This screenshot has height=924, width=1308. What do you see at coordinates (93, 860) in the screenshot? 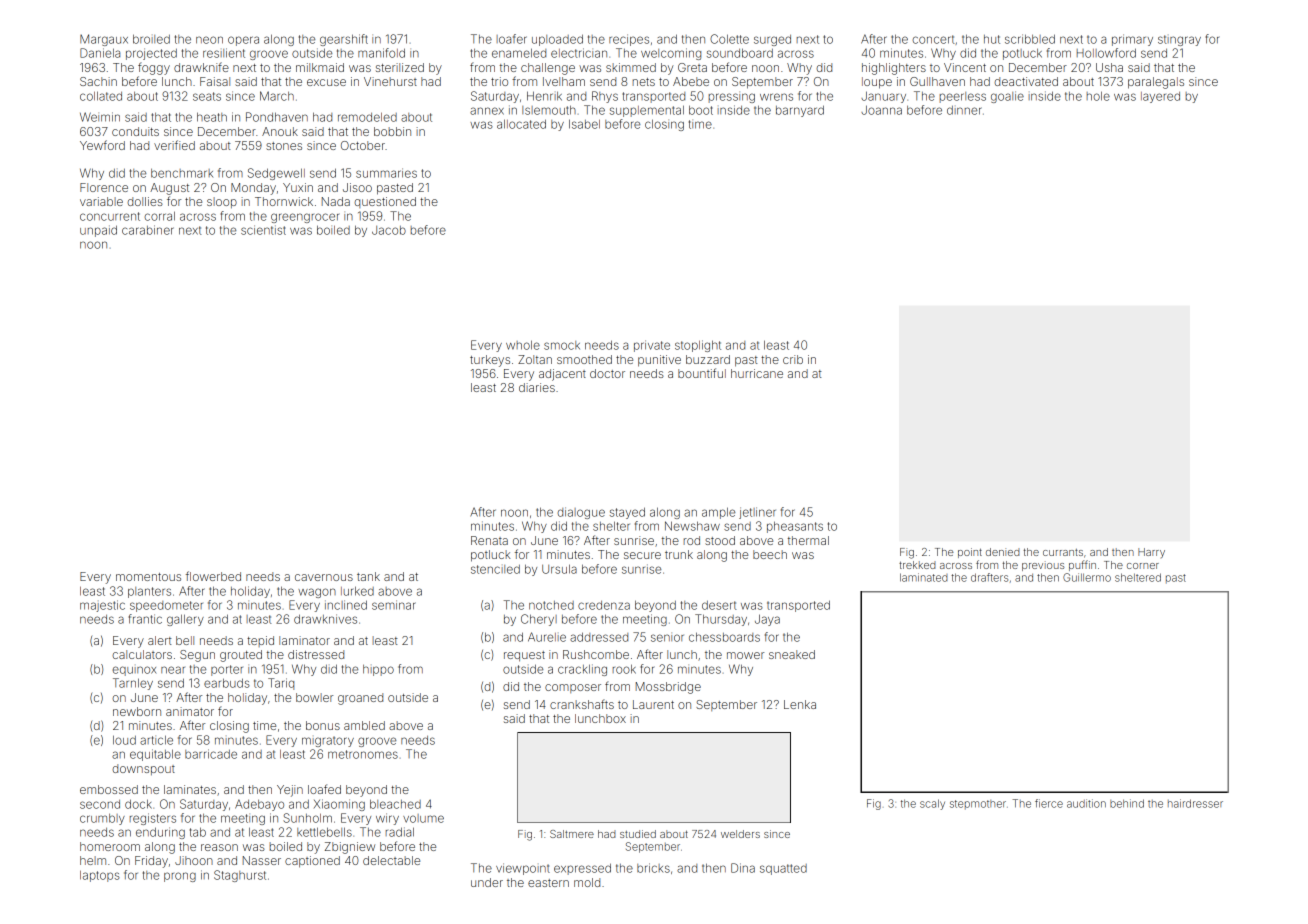
I see `helm` at bounding box center [93, 860].
